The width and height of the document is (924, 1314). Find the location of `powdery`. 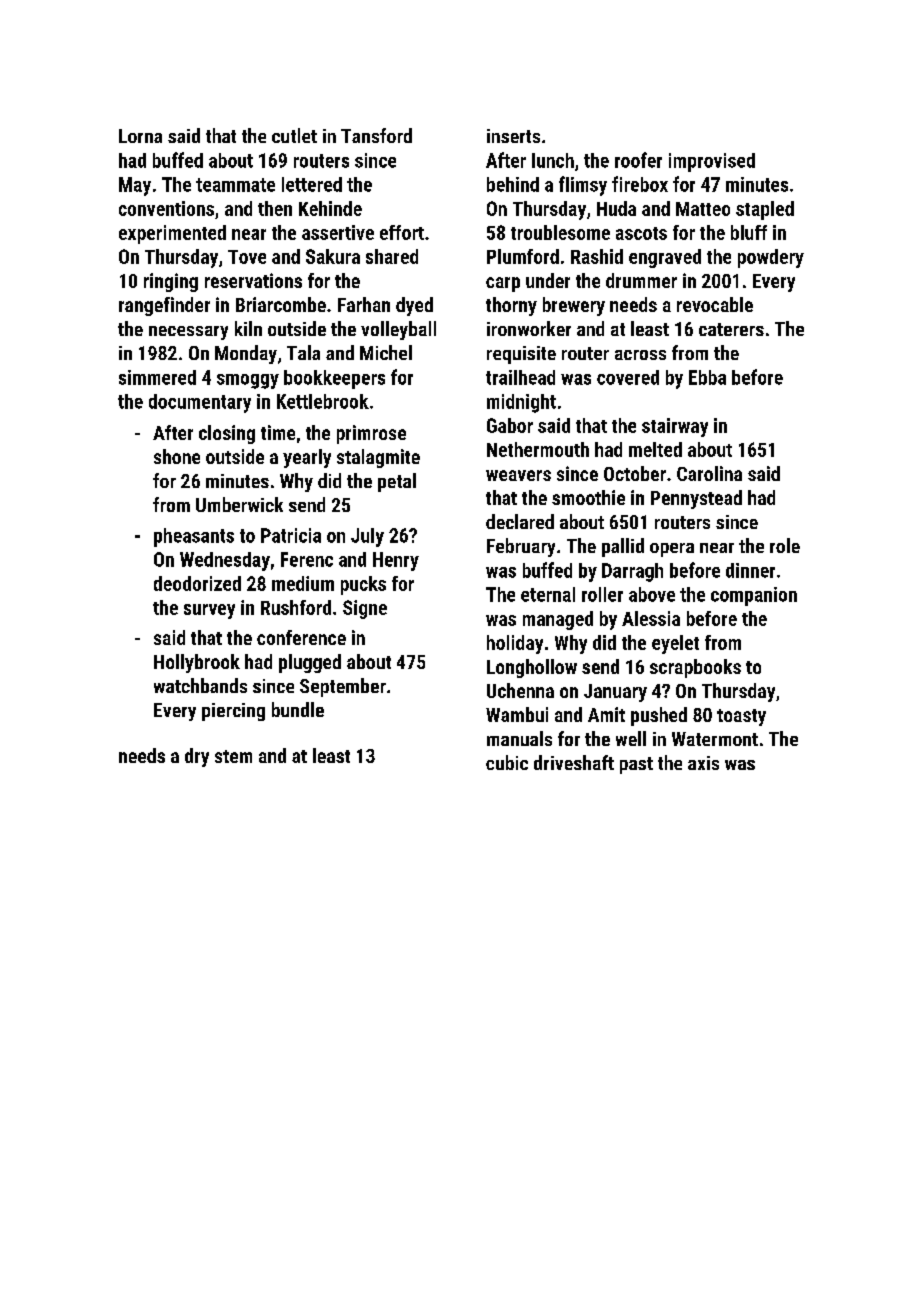

powdery is located at coordinates (771, 258).
